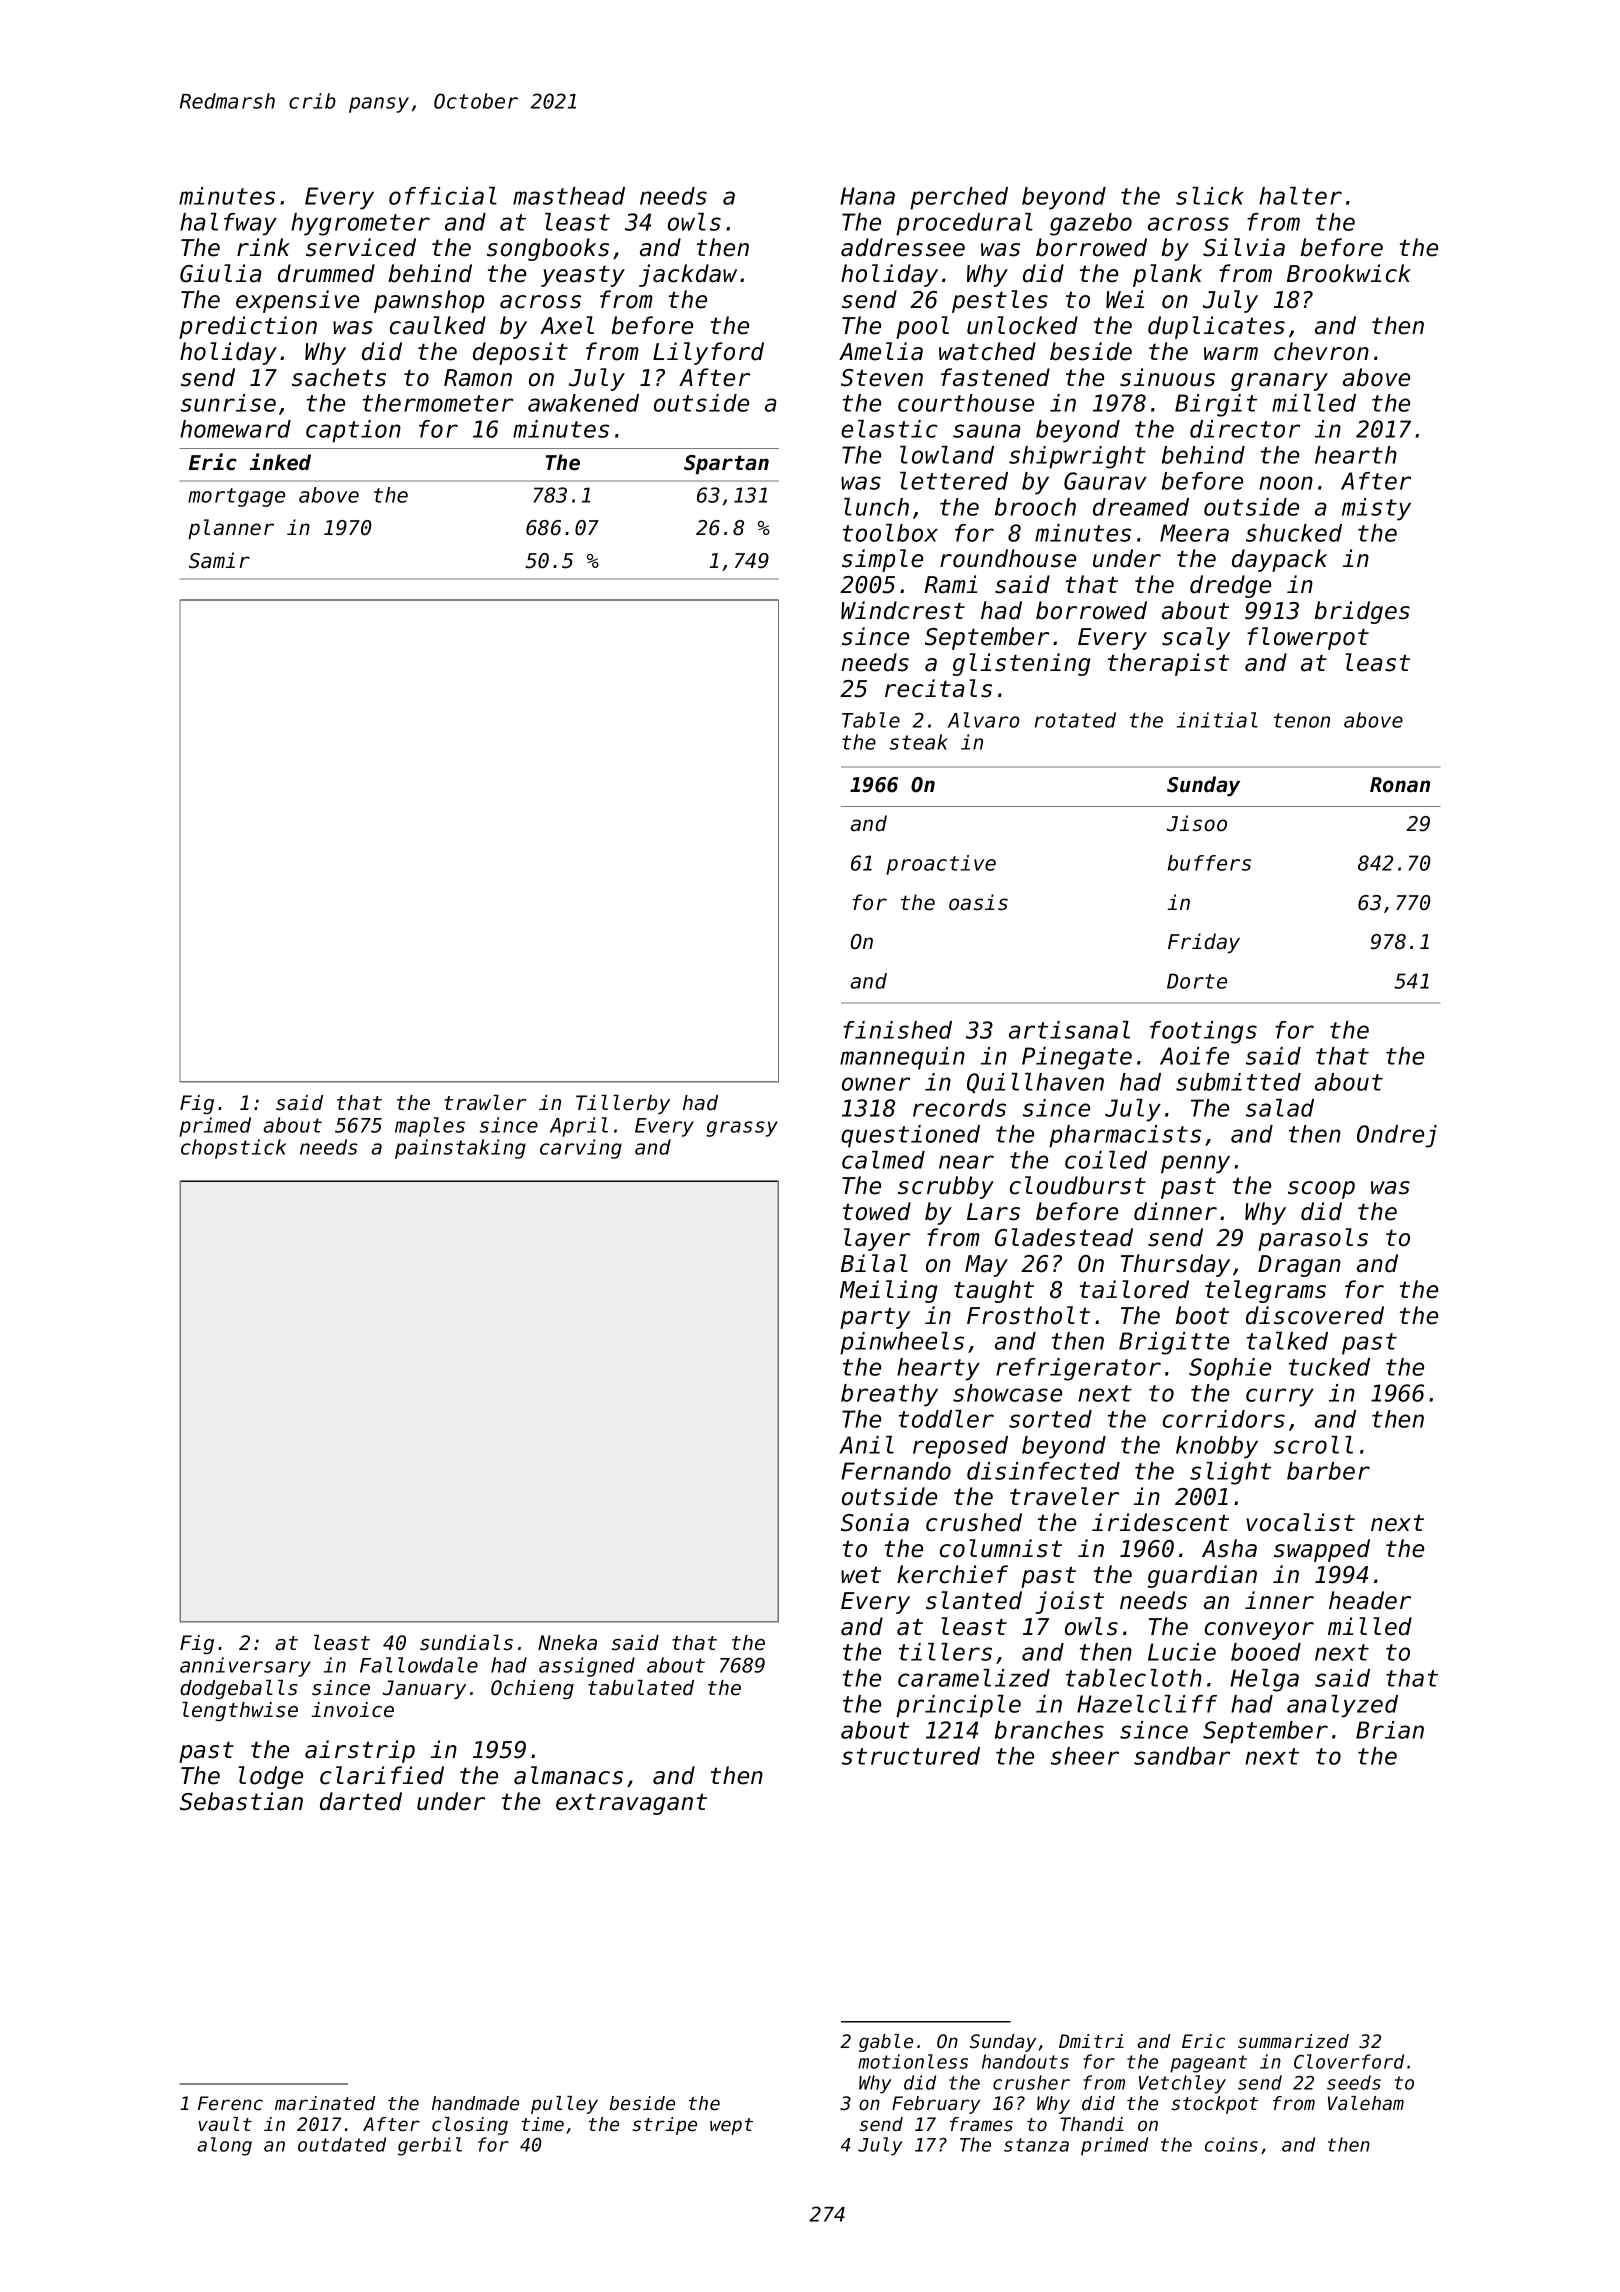 The image size is (1620, 2292). What do you see at coordinates (460, 1149) in the image?
I see `painstaking` at bounding box center [460, 1149].
